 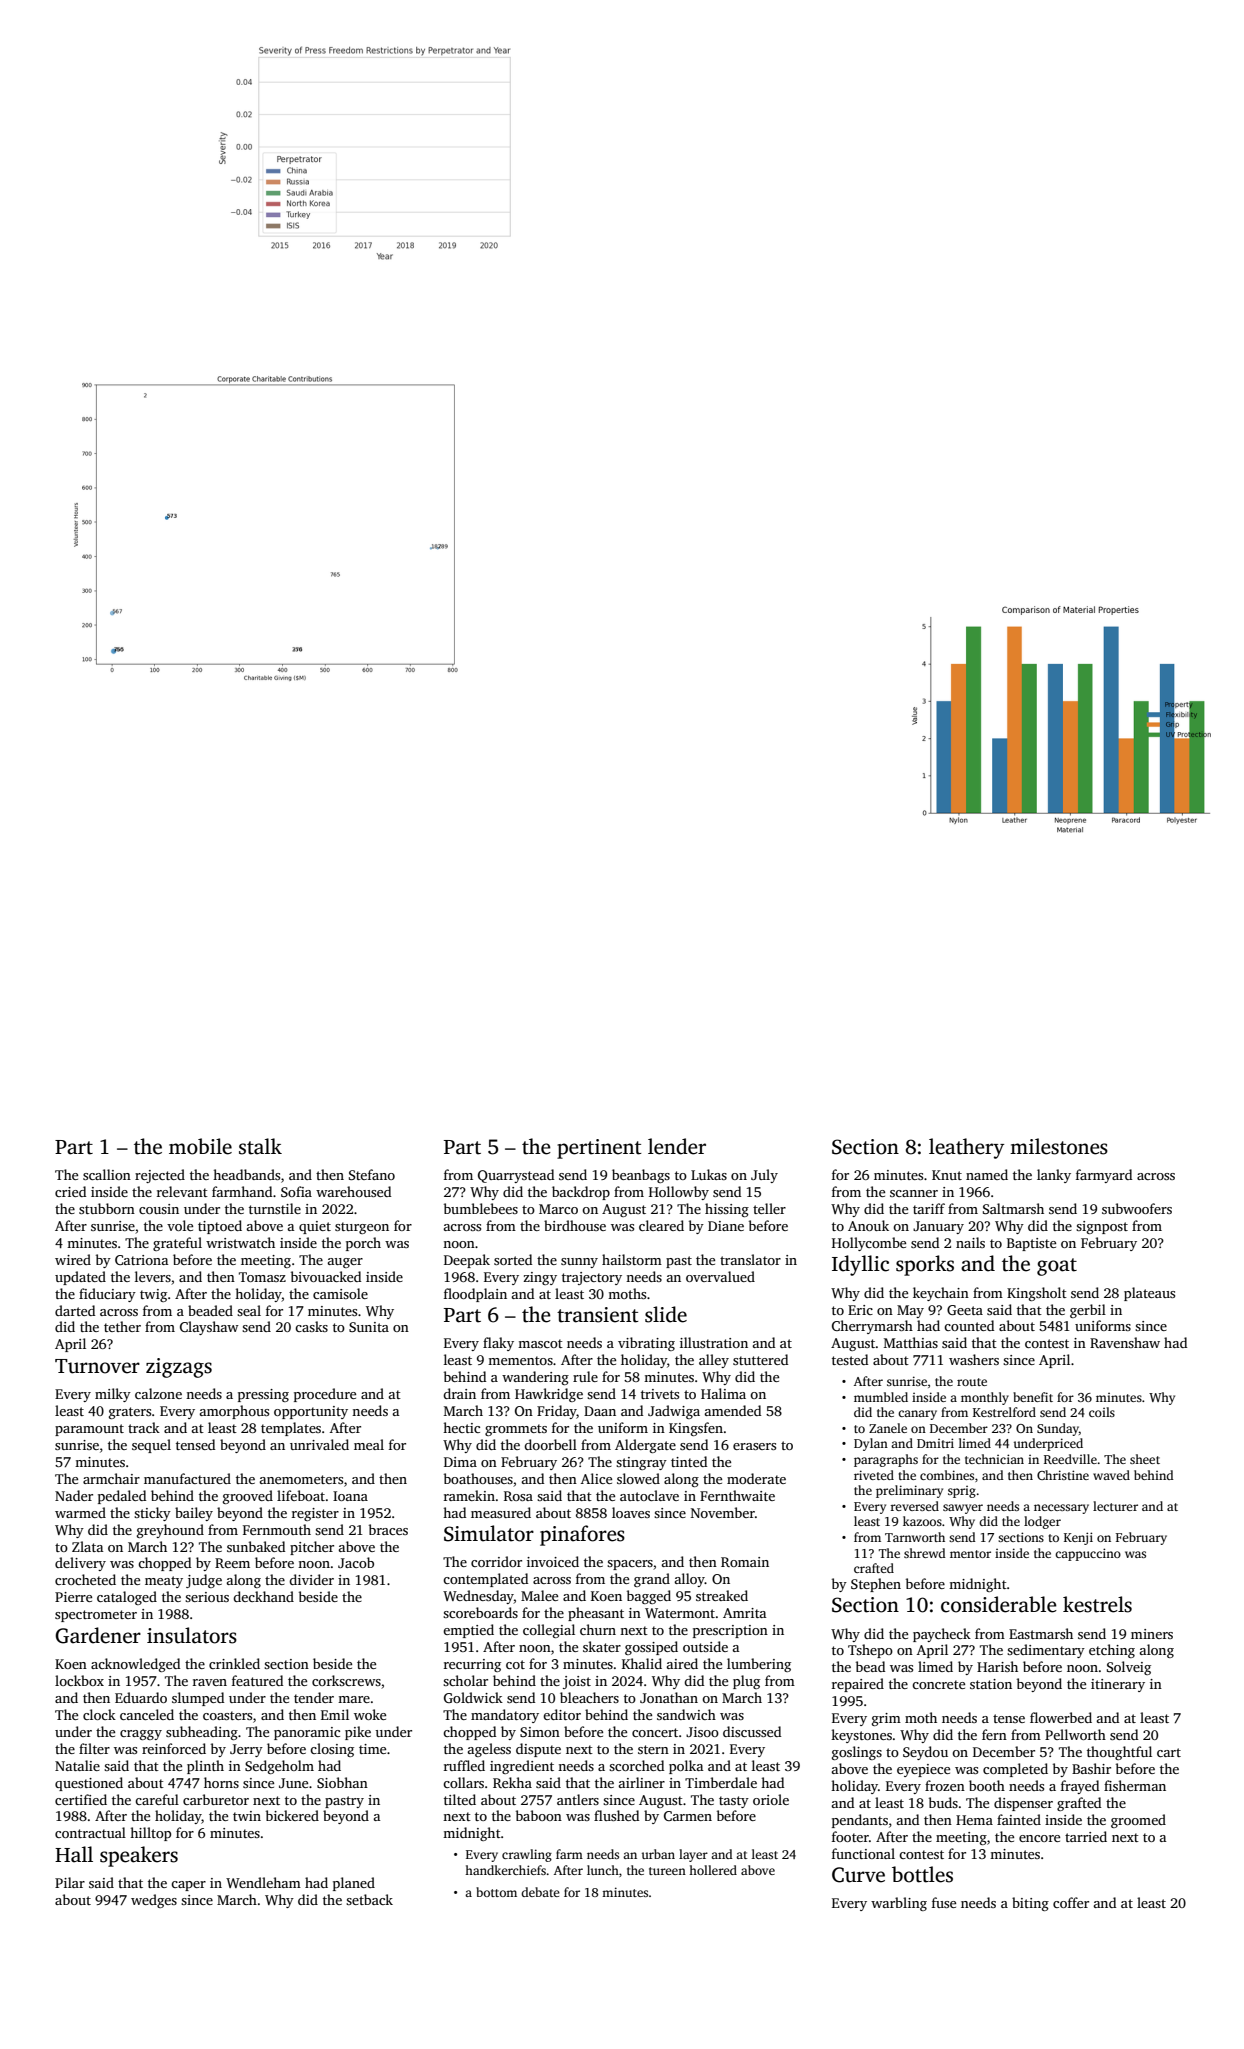 What do you see at coordinates (122, 1326) in the screenshot?
I see `tether` at bounding box center [122, 1326].
